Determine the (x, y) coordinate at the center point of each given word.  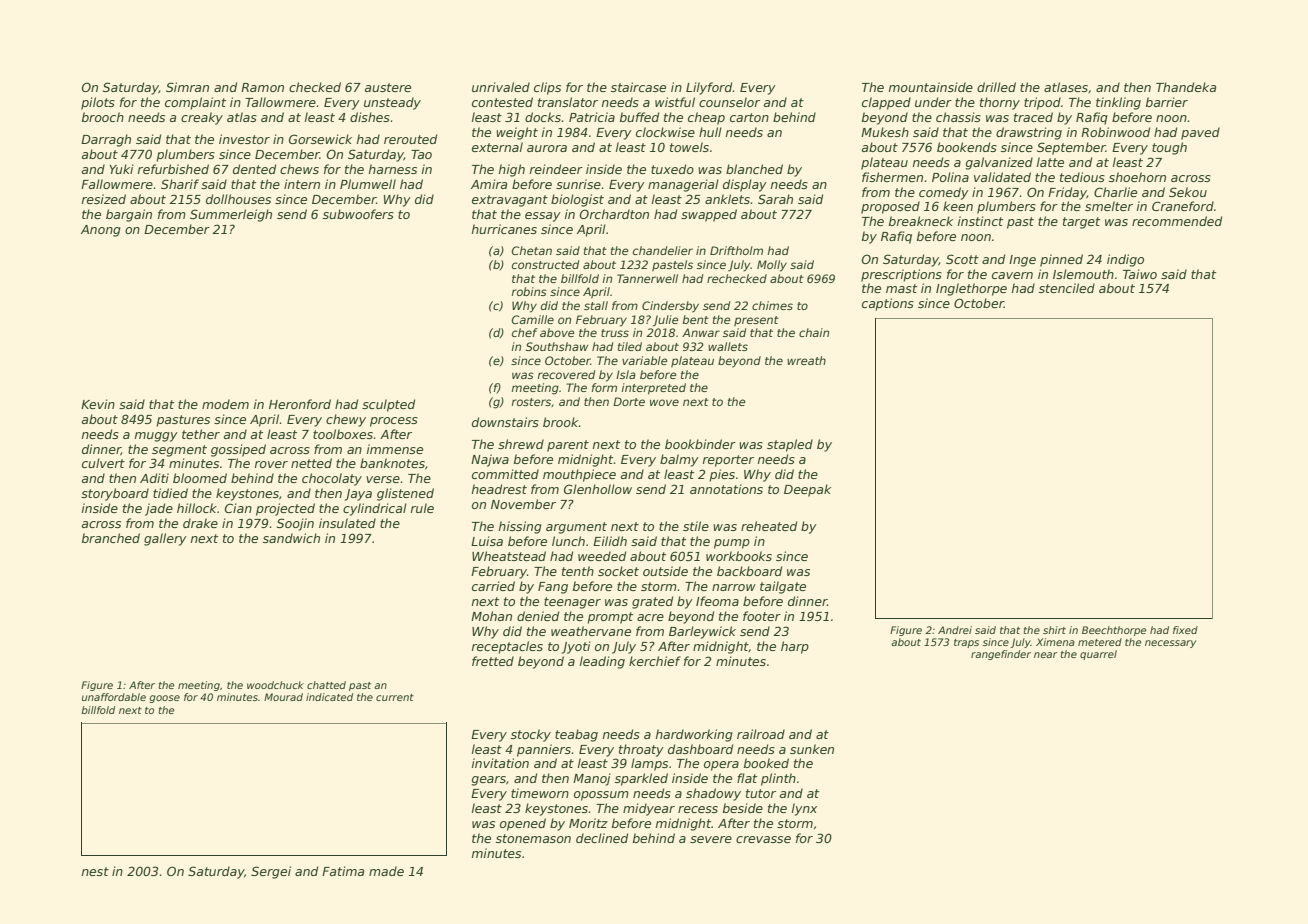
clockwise (665, 132)
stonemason (533, 838)
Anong (101, 231)
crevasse (763, 839)
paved (1200, 133)
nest (95, 871)
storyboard (115, 494)
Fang (553, 588)
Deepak (807, 490)
